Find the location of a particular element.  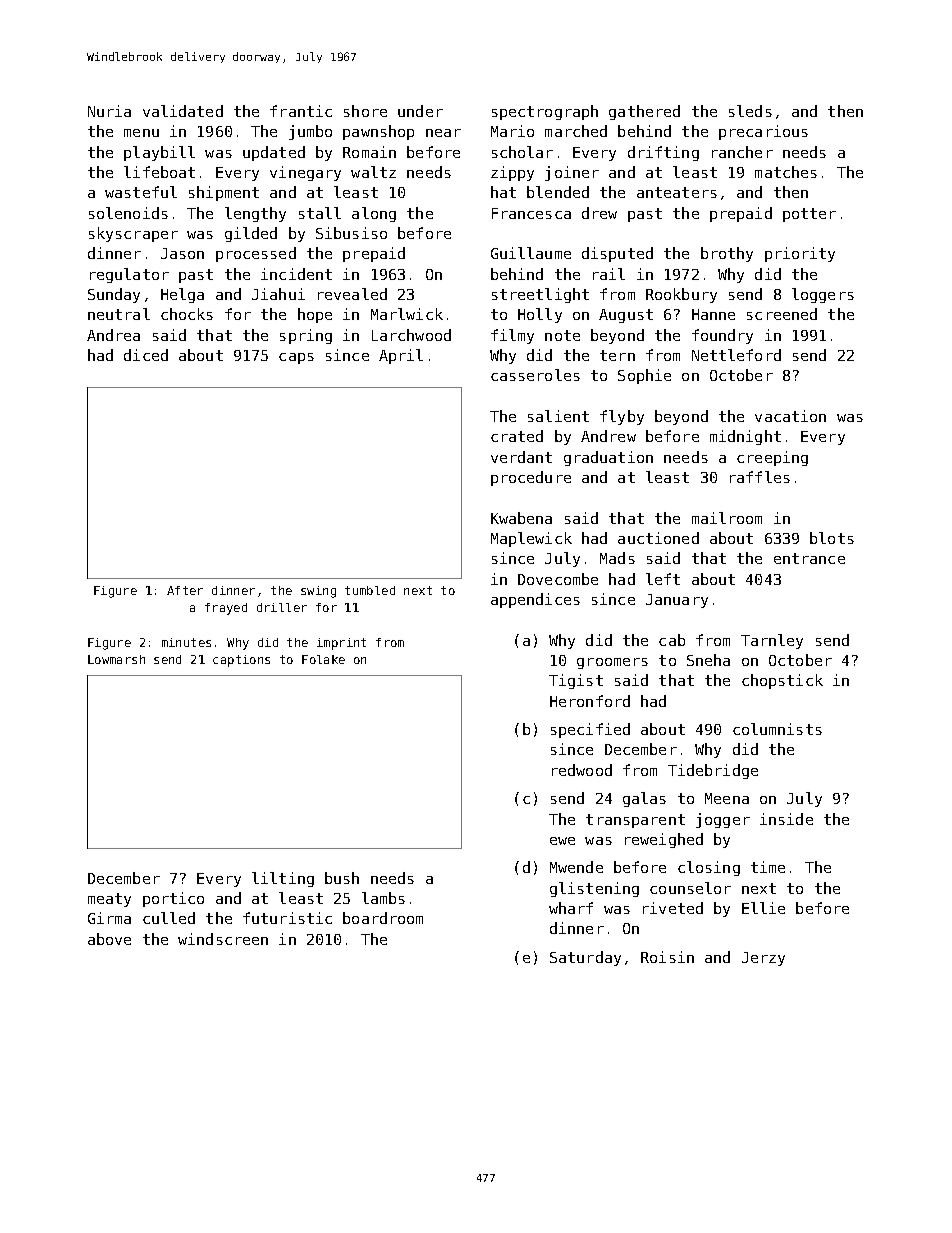

above is located at coordinates (109, 939).
